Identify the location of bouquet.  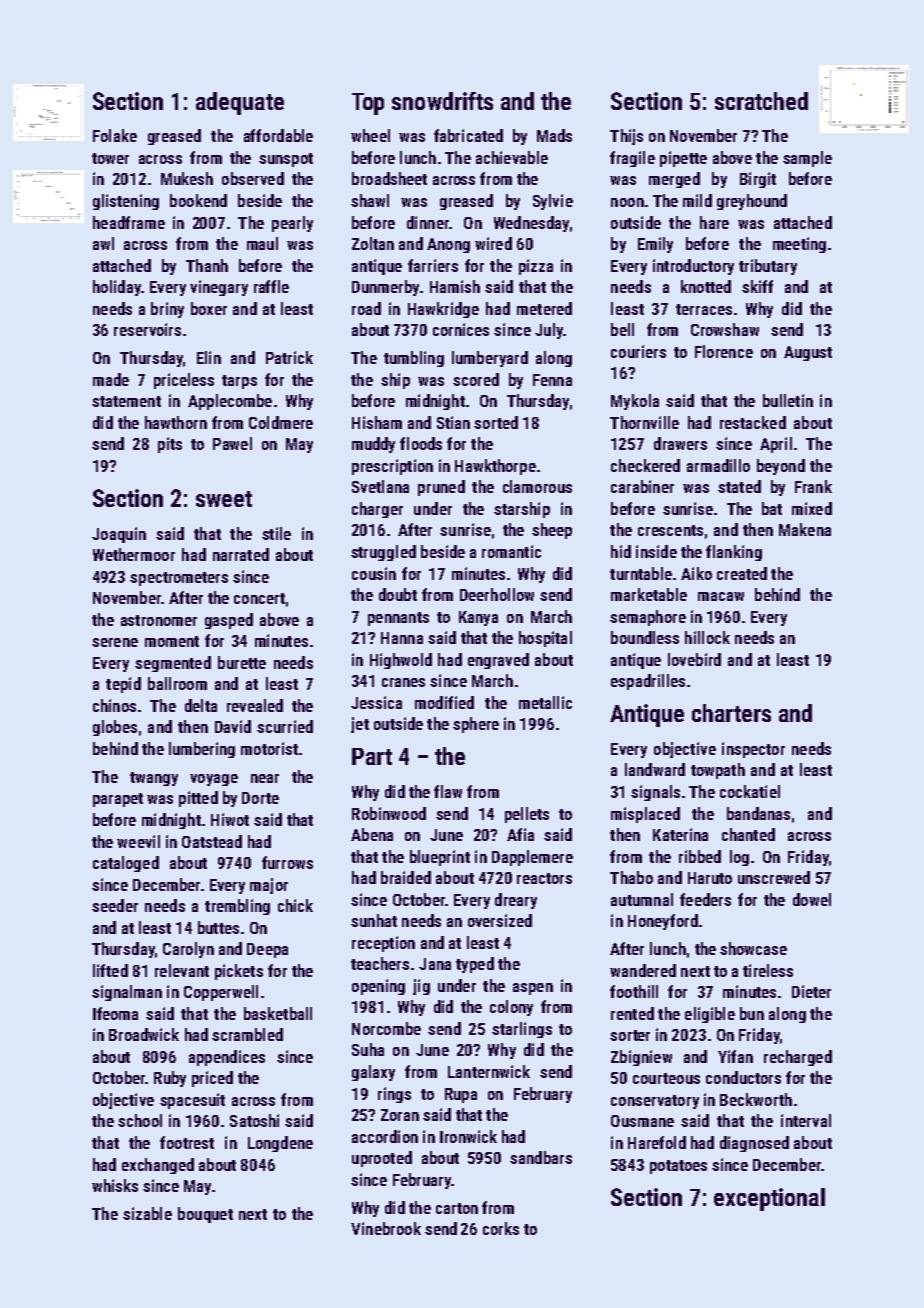
(205, 1215).
